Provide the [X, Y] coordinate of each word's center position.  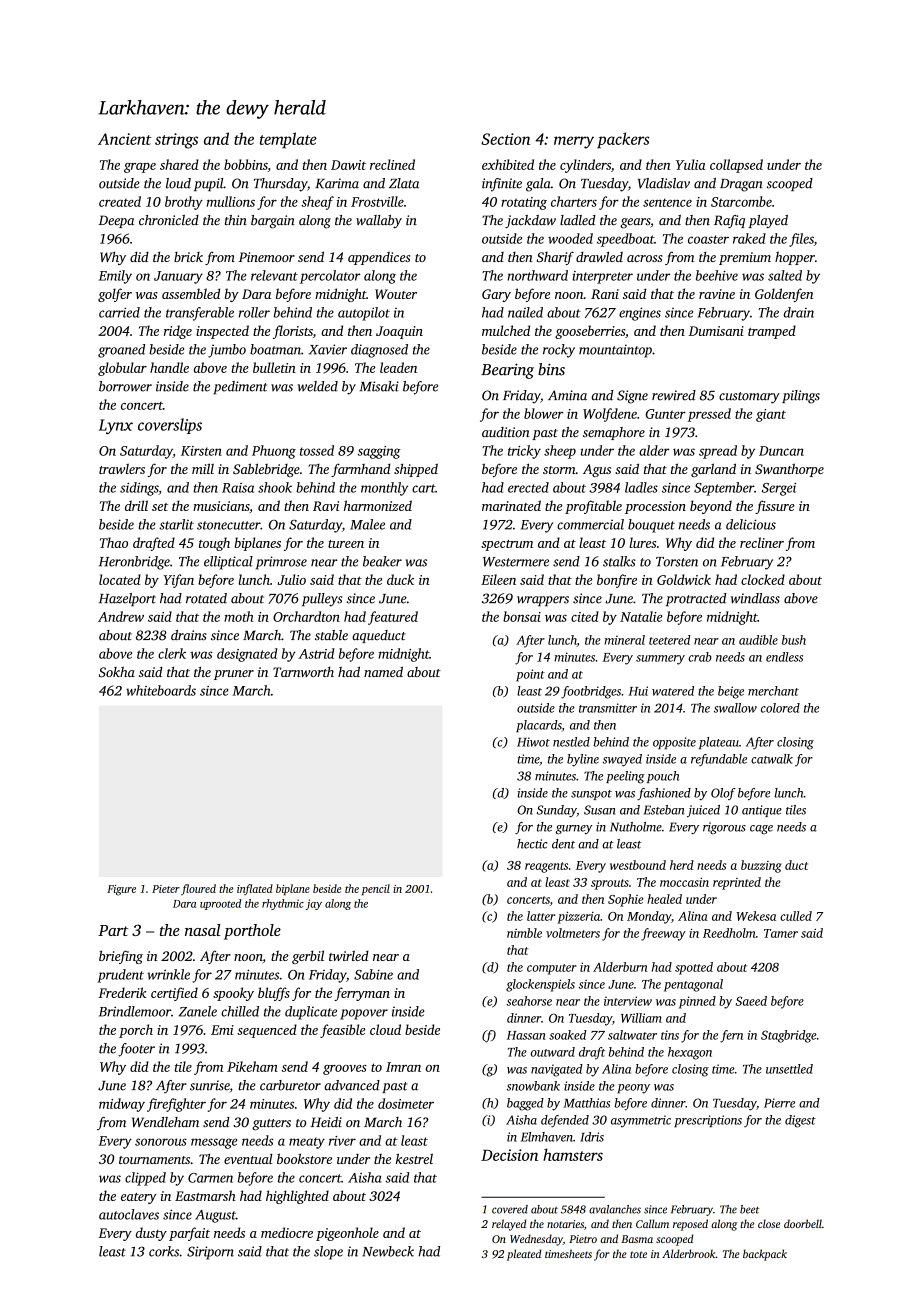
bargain [273, 222]
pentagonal [693, 985]
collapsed [736, 166]
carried [119, 312]
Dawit [348, 165]
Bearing [507, 371]
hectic [532, 844]
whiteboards [161, 690]
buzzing [761, 866]
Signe [632, 397]
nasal [202, 930]
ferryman [362, 994]
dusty [151, 1234]
